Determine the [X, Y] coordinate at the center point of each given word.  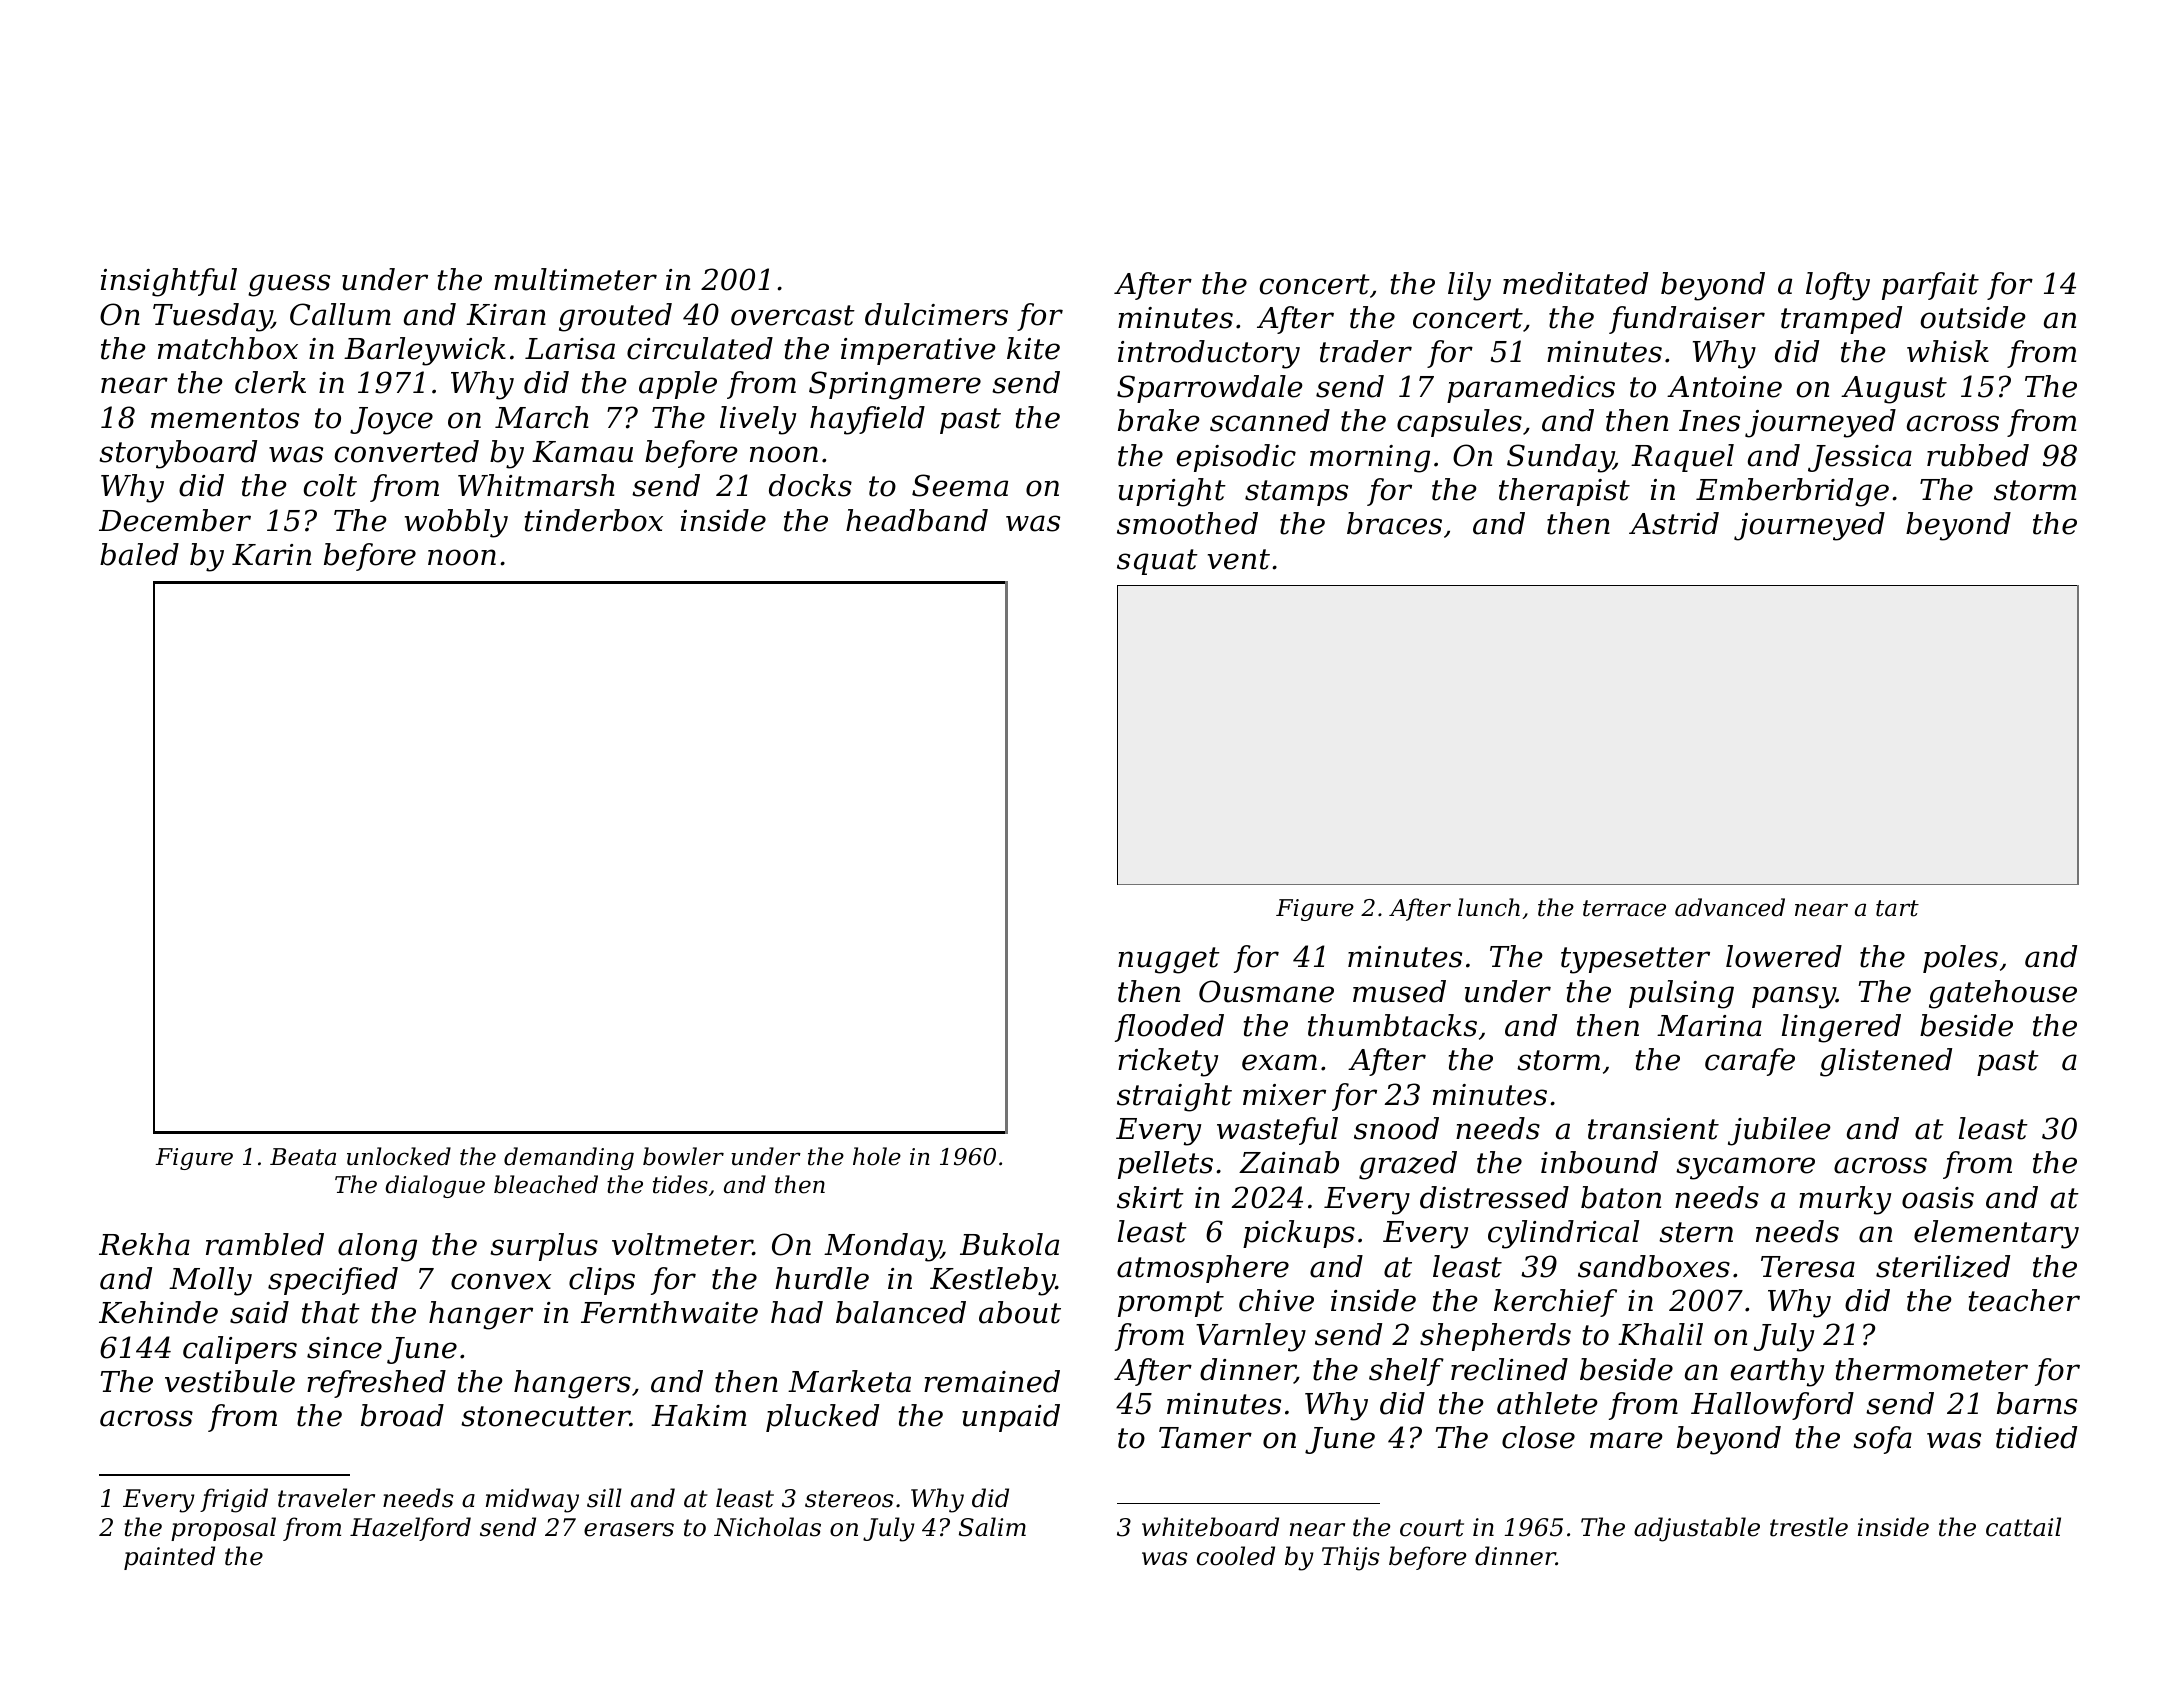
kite [1033, 348]
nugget [1169, 960]
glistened [1886, 1062]
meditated [1575, 283]
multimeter [575, 279]
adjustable [1697, 1529]
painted [169, 1558]
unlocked [399, 1156]
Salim [992, 1527]
